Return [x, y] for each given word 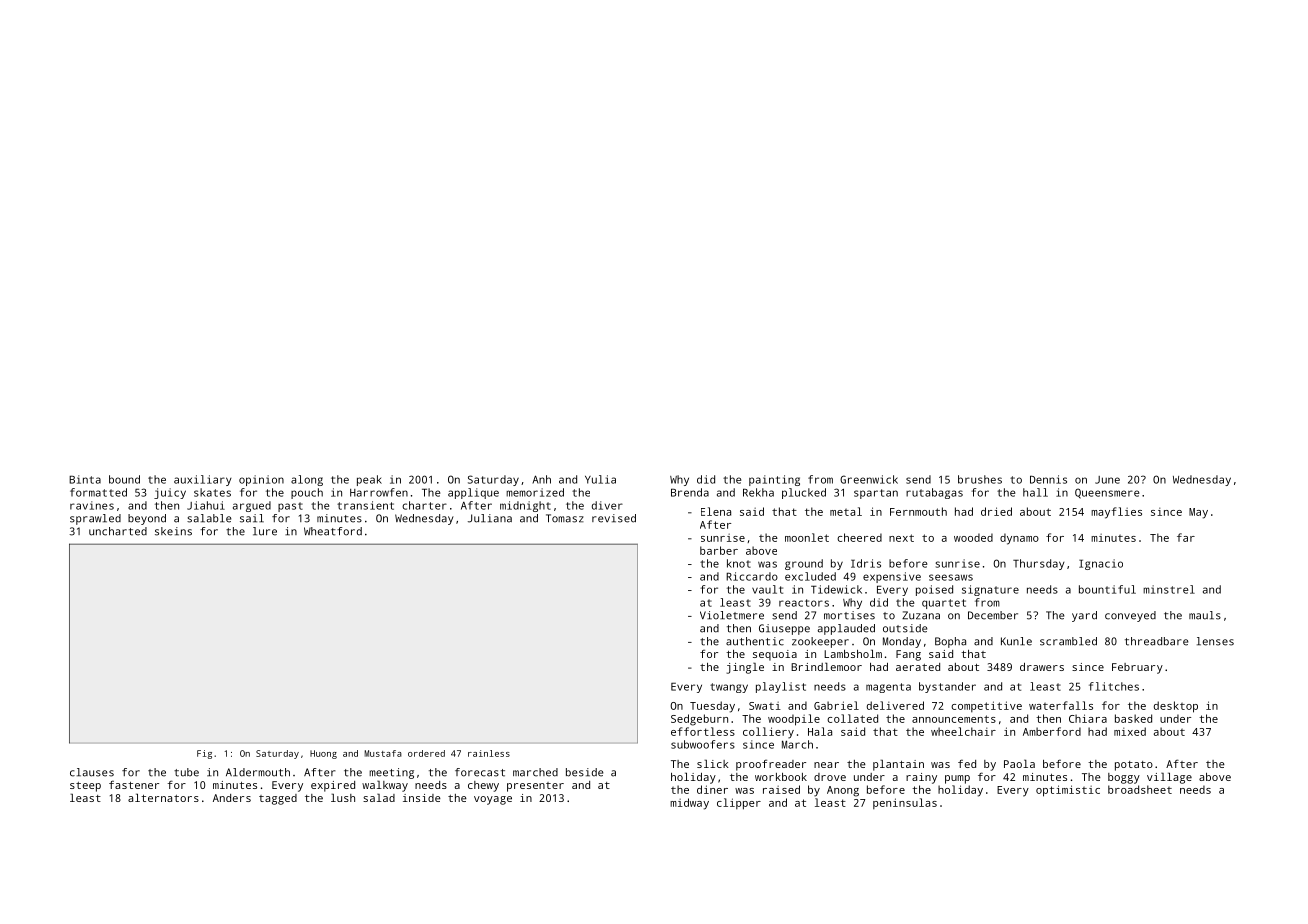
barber [719, 550]
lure [265, 531]
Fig [204, 754]
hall [1035, 492]
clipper [739, 804]
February [1137, 668]
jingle [745, 668]
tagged [278, 799]
